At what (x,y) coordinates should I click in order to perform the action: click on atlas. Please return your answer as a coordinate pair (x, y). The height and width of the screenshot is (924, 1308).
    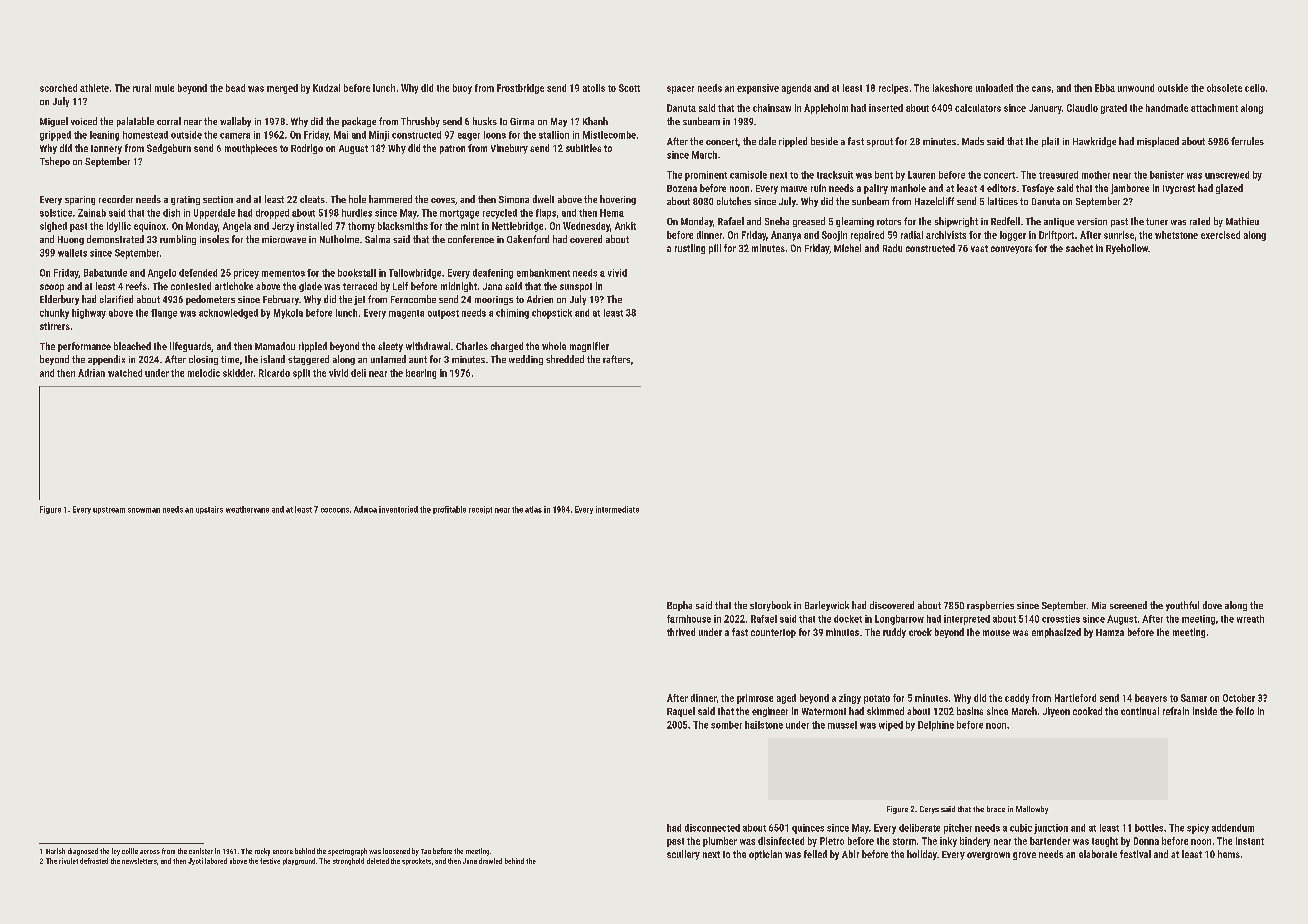
    Looking at the image, I should click on (533, 509).
